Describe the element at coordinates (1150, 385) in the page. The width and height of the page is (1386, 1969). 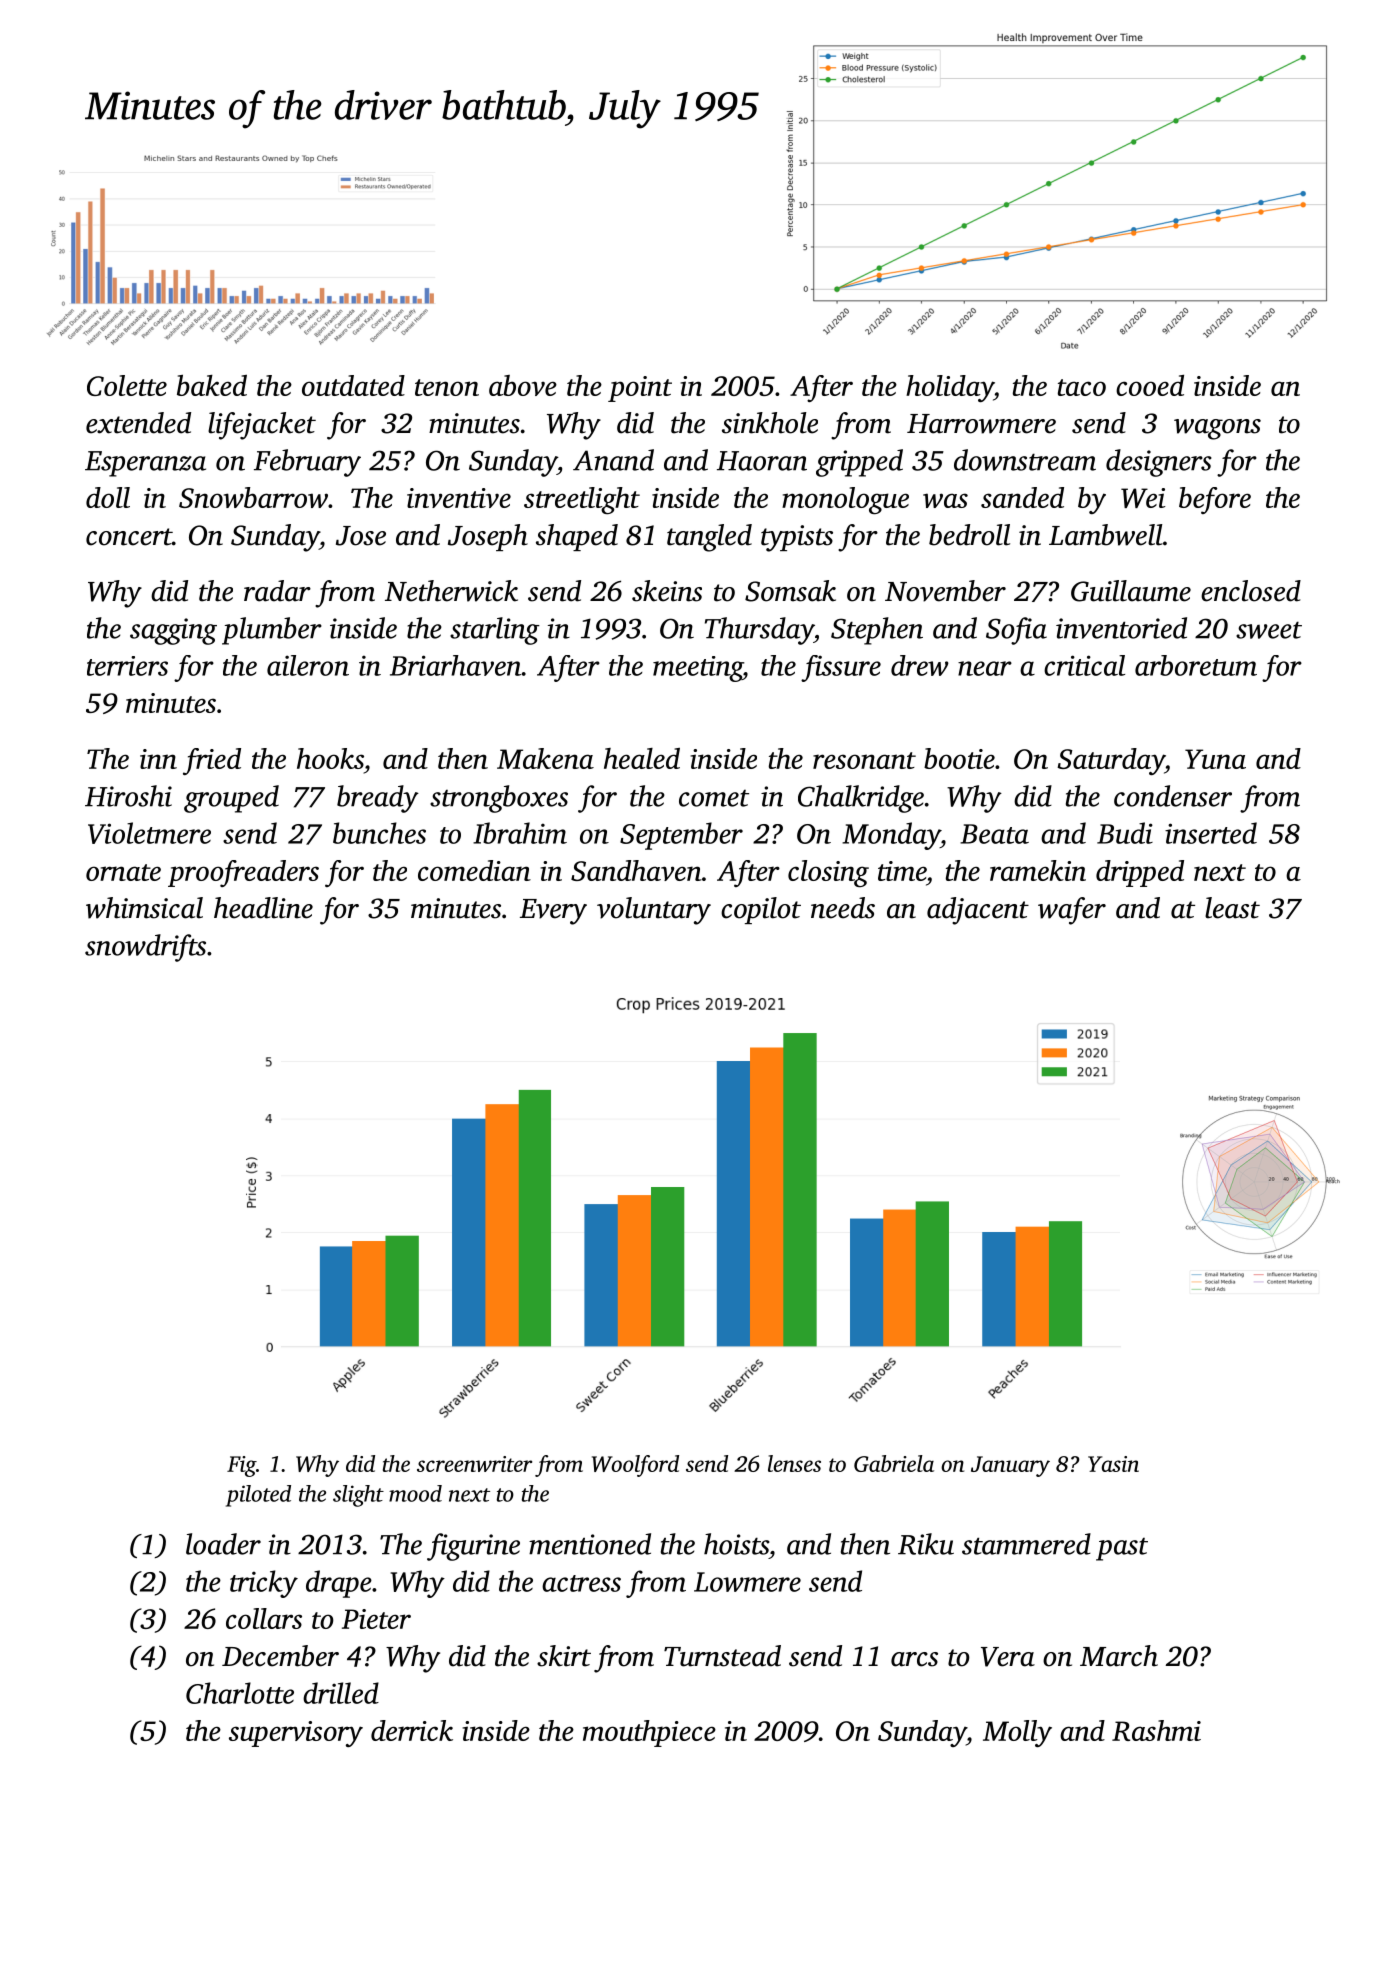
I see `cooed` at that location.
